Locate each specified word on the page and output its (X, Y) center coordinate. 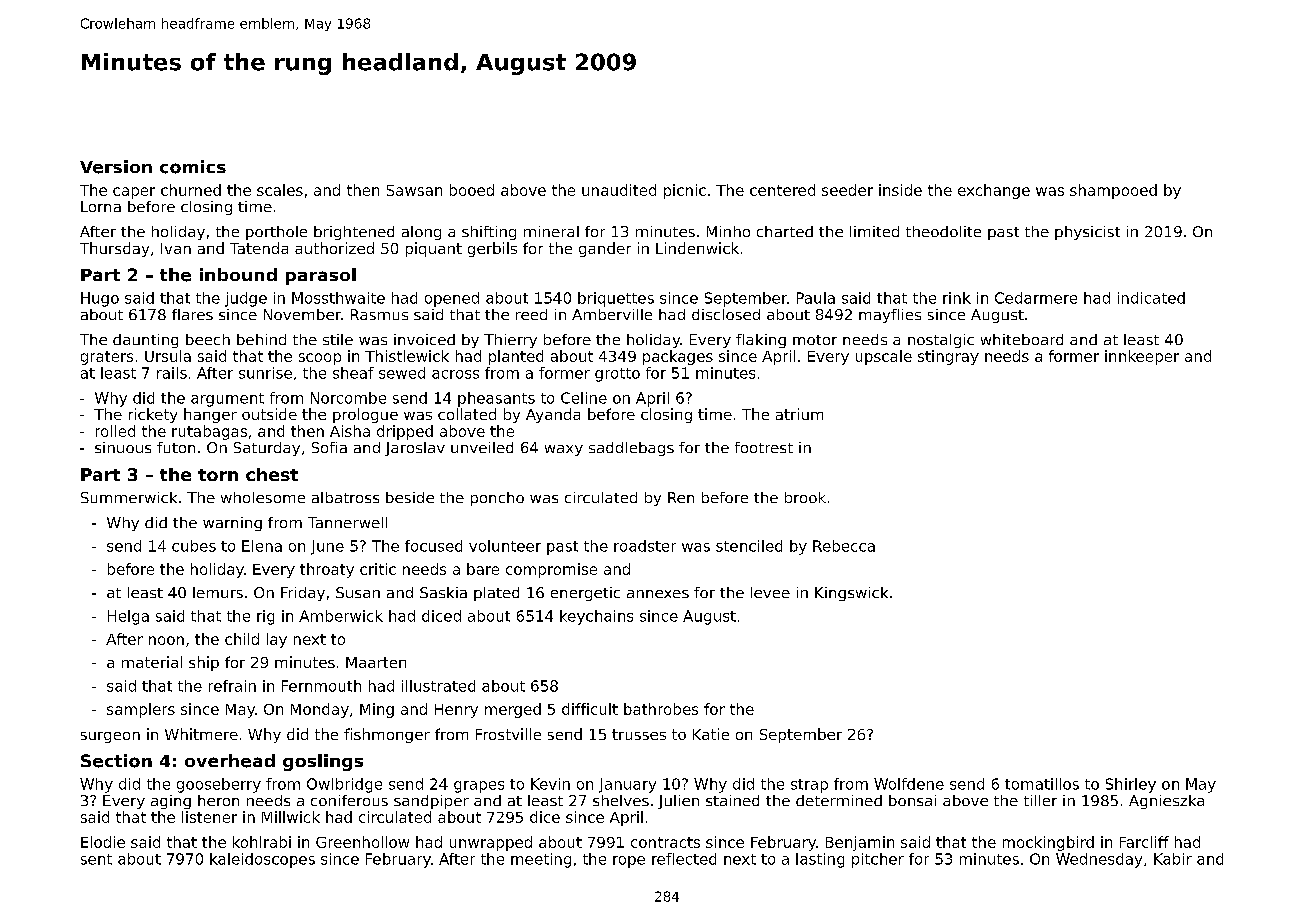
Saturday (267, 449)
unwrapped (491, 843)
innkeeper (1142, 357)
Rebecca (844, 546)
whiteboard (1022, 339)
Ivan (176, 248)
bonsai (912, 800)
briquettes (616, 299)
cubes (194, 546)
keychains (596, 617)
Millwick (291, 817)
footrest (764, 447)
